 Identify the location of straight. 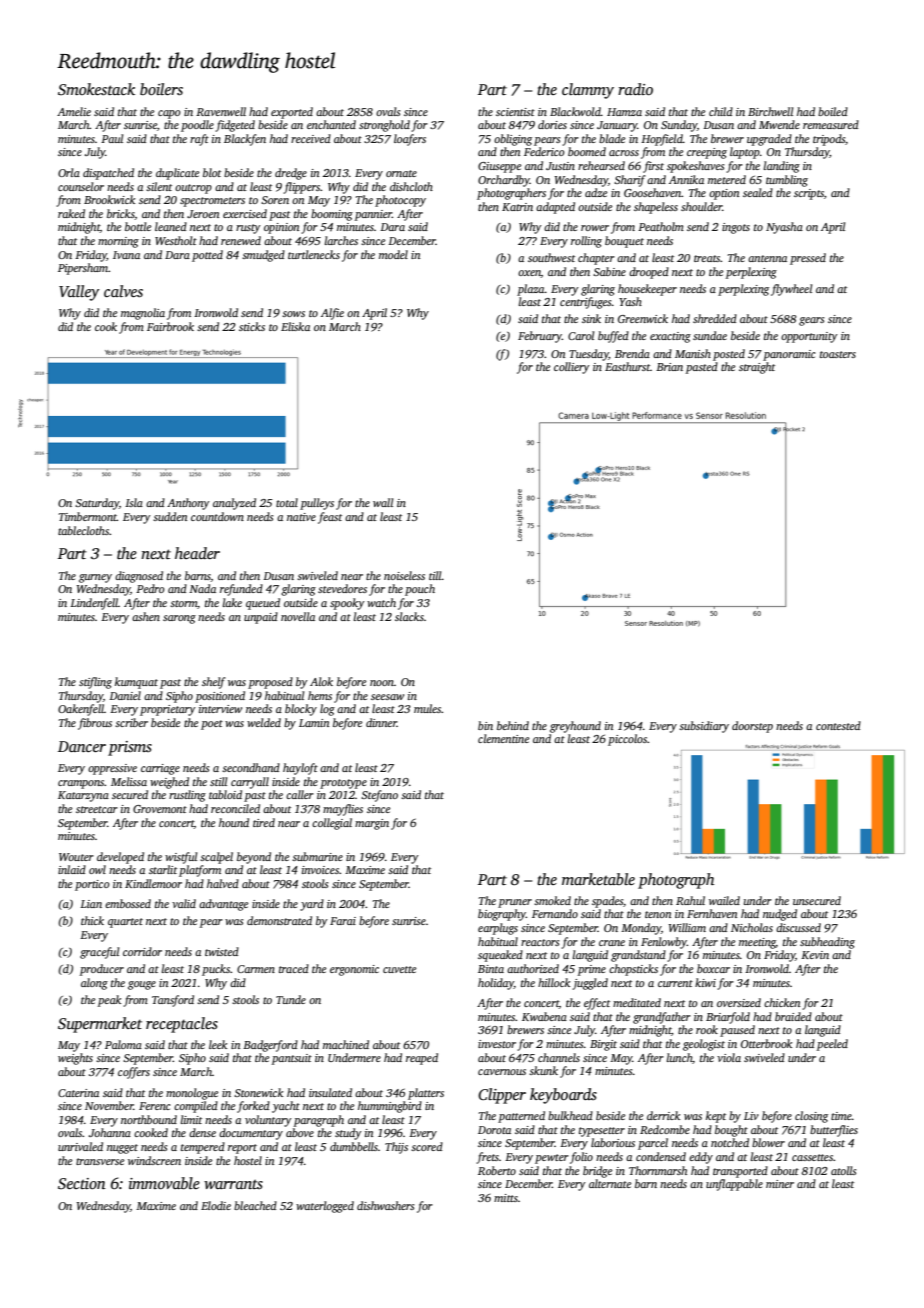
(757, 368).
